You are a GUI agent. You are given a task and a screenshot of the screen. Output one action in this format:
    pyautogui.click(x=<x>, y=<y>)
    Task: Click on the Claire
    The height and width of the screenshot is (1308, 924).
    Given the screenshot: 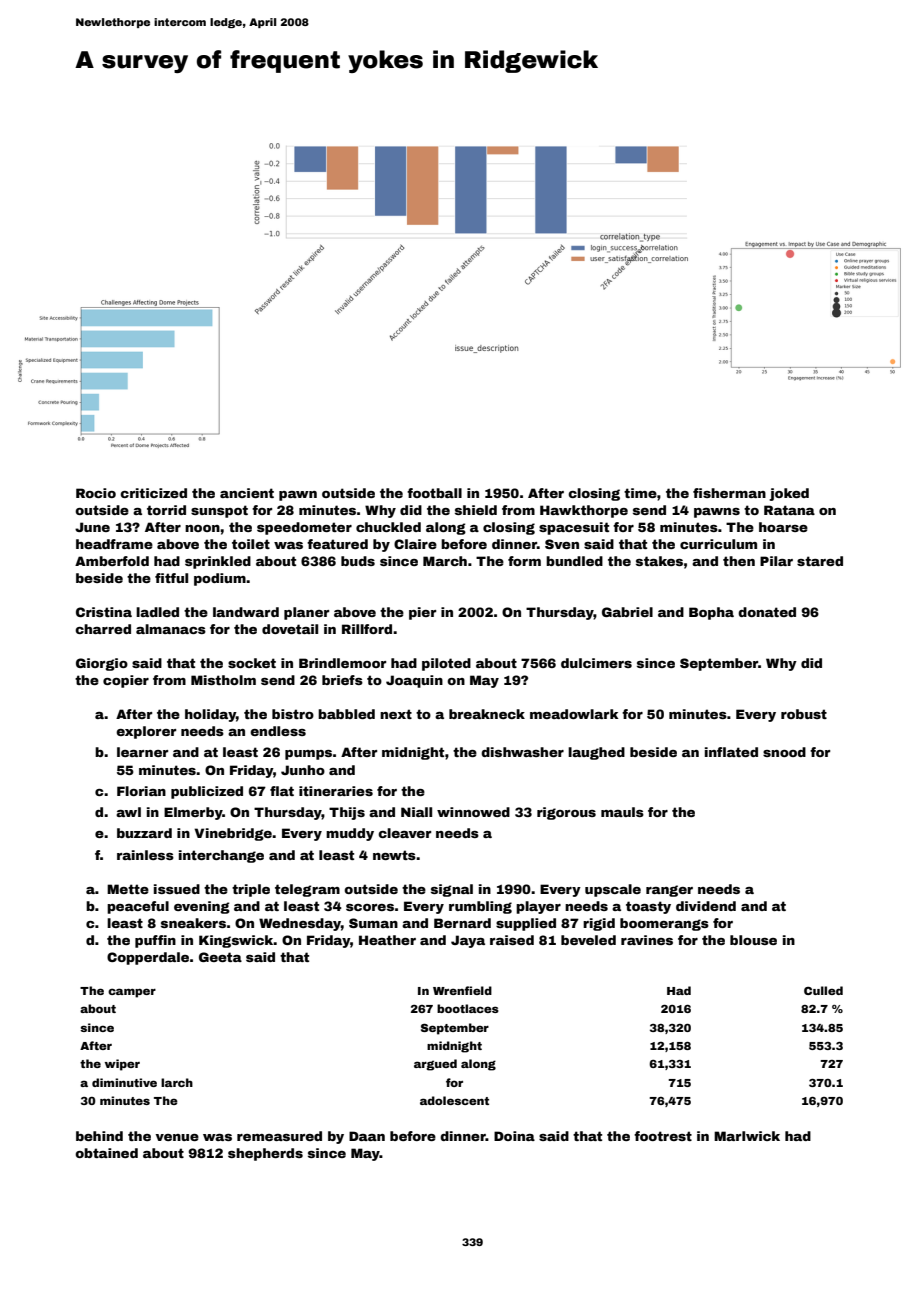 What is the action you would take?
    pyautogui.click(x=415, y=544)
